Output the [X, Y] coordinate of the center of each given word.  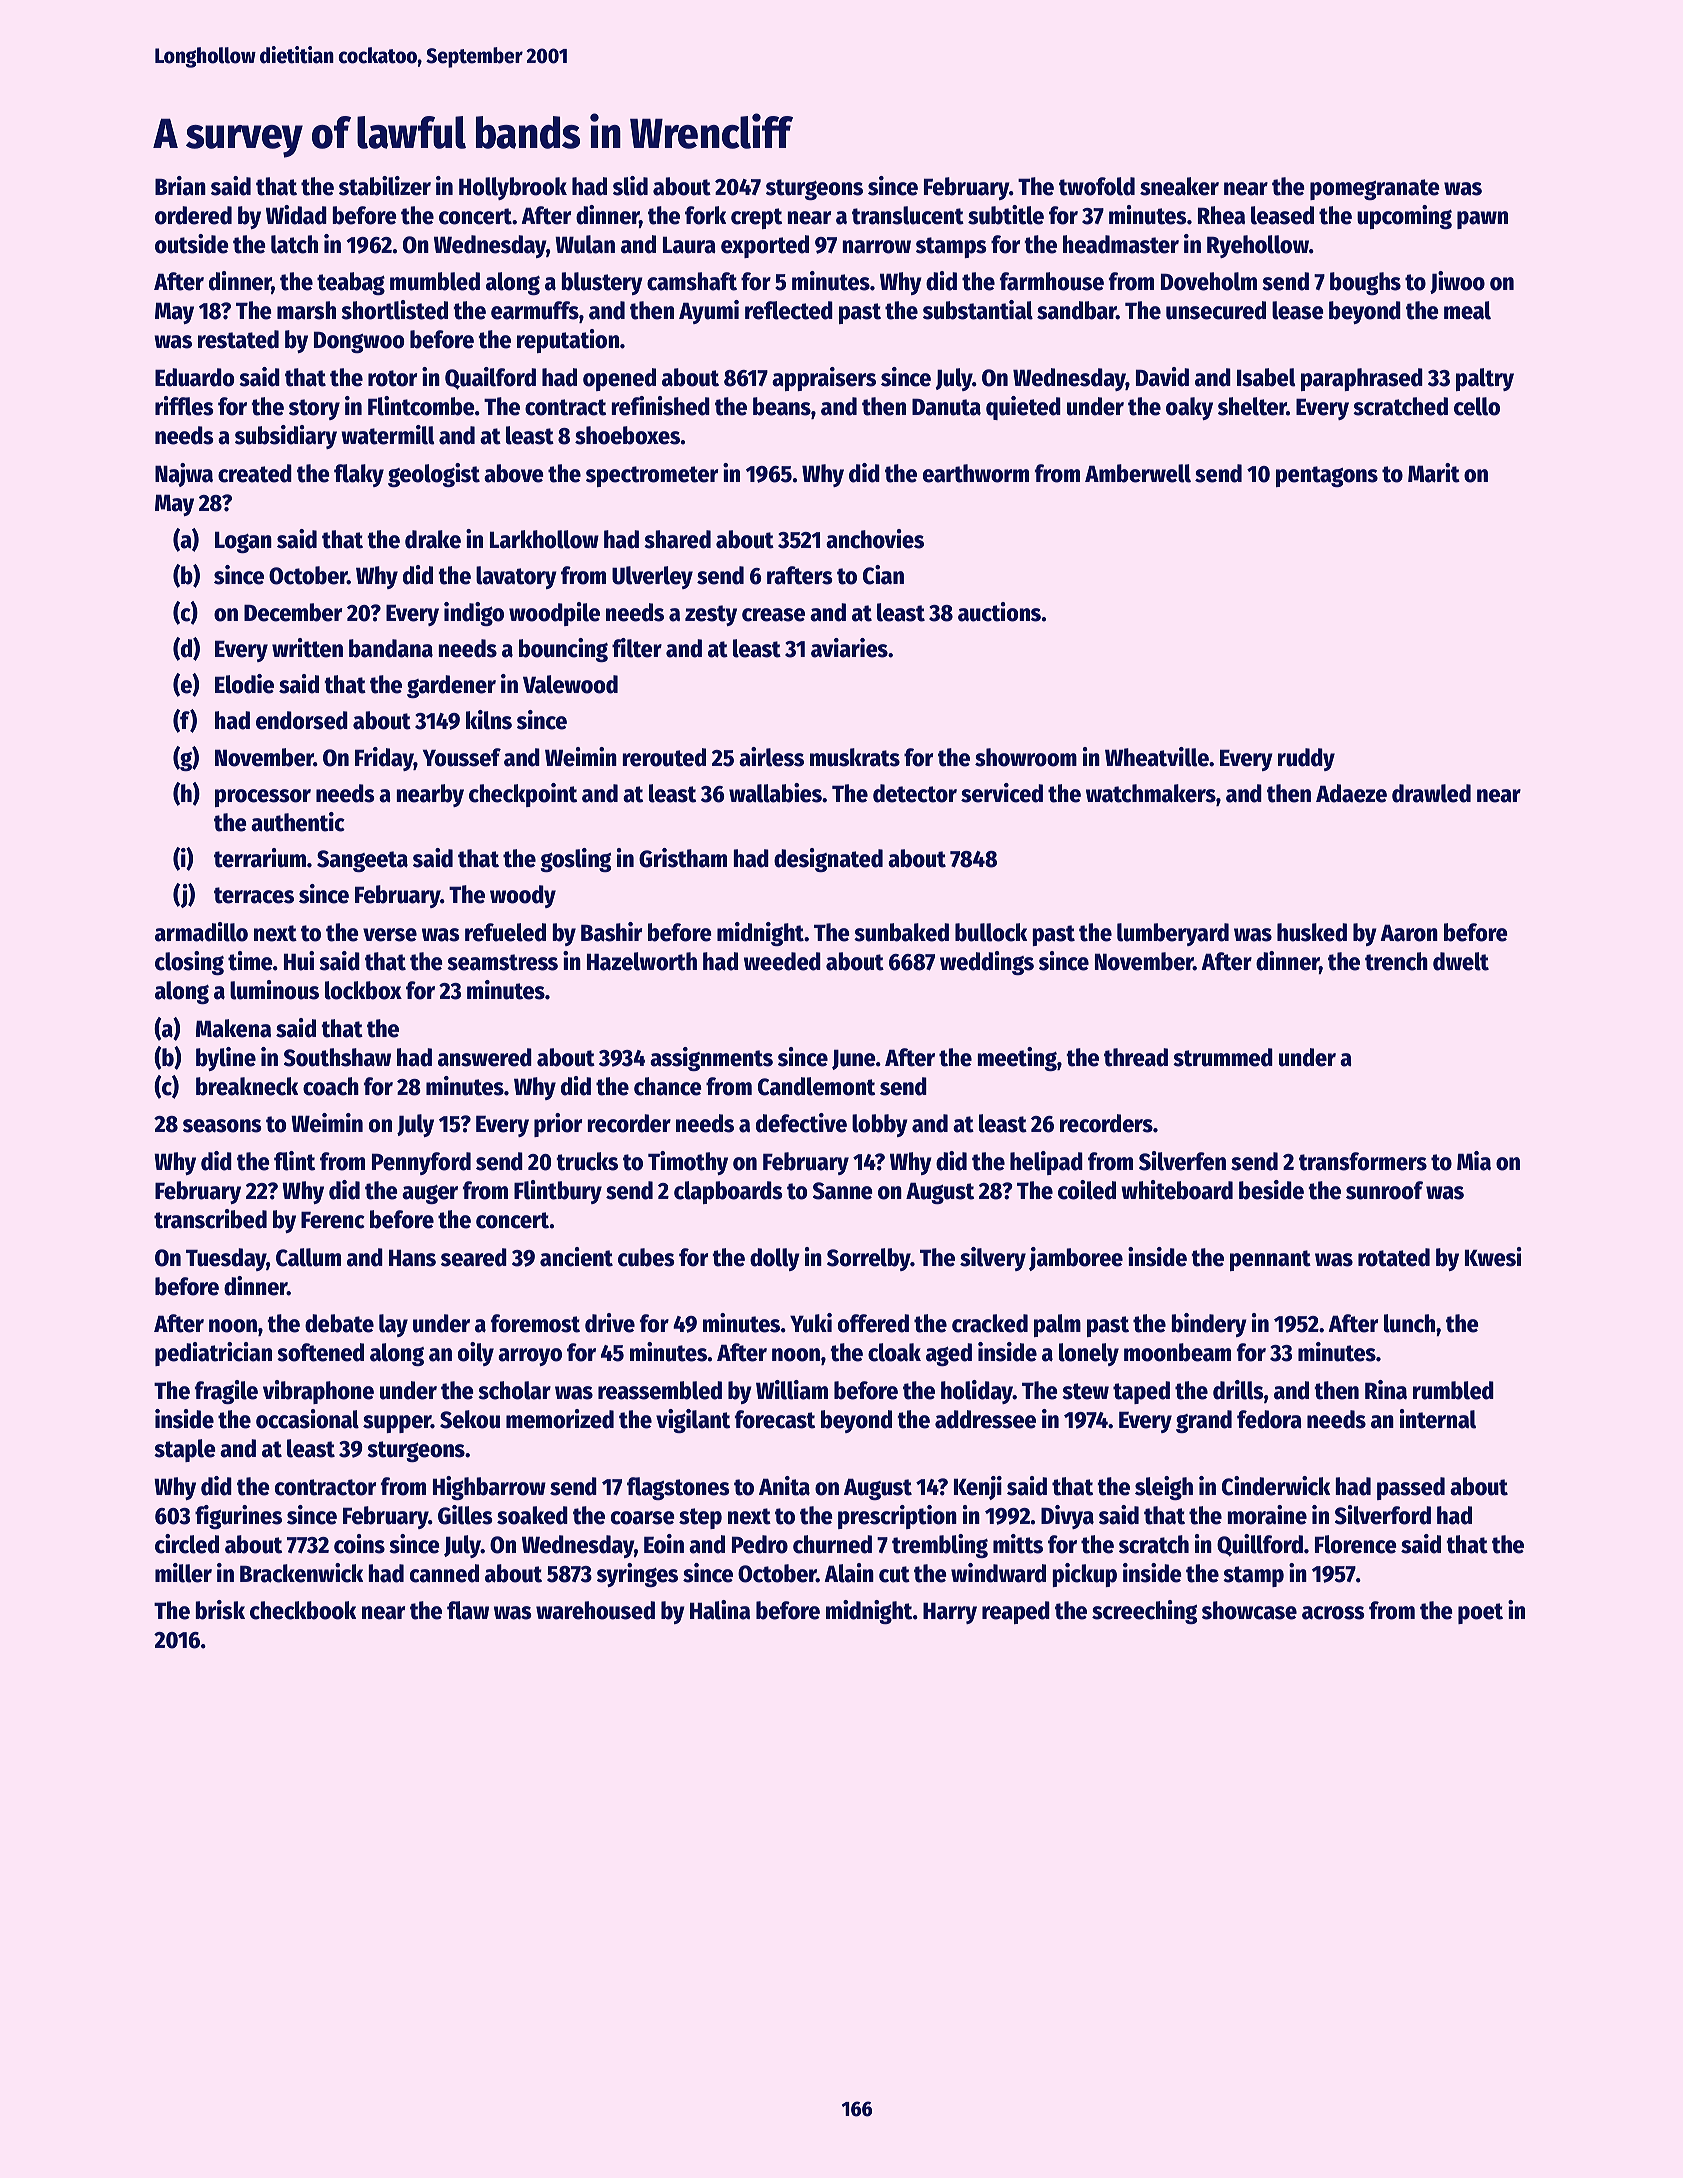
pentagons [1327, 476]
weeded [782, 961]
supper [397, 1424]
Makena [233, 1028]
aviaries [849, 648]
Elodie [244, 684]
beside [1271, 1190]
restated [238, 339]
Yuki [811, 1323]
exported [765, 246]
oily [476, 1354]
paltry [1485, 379]
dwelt [1461, 961]
